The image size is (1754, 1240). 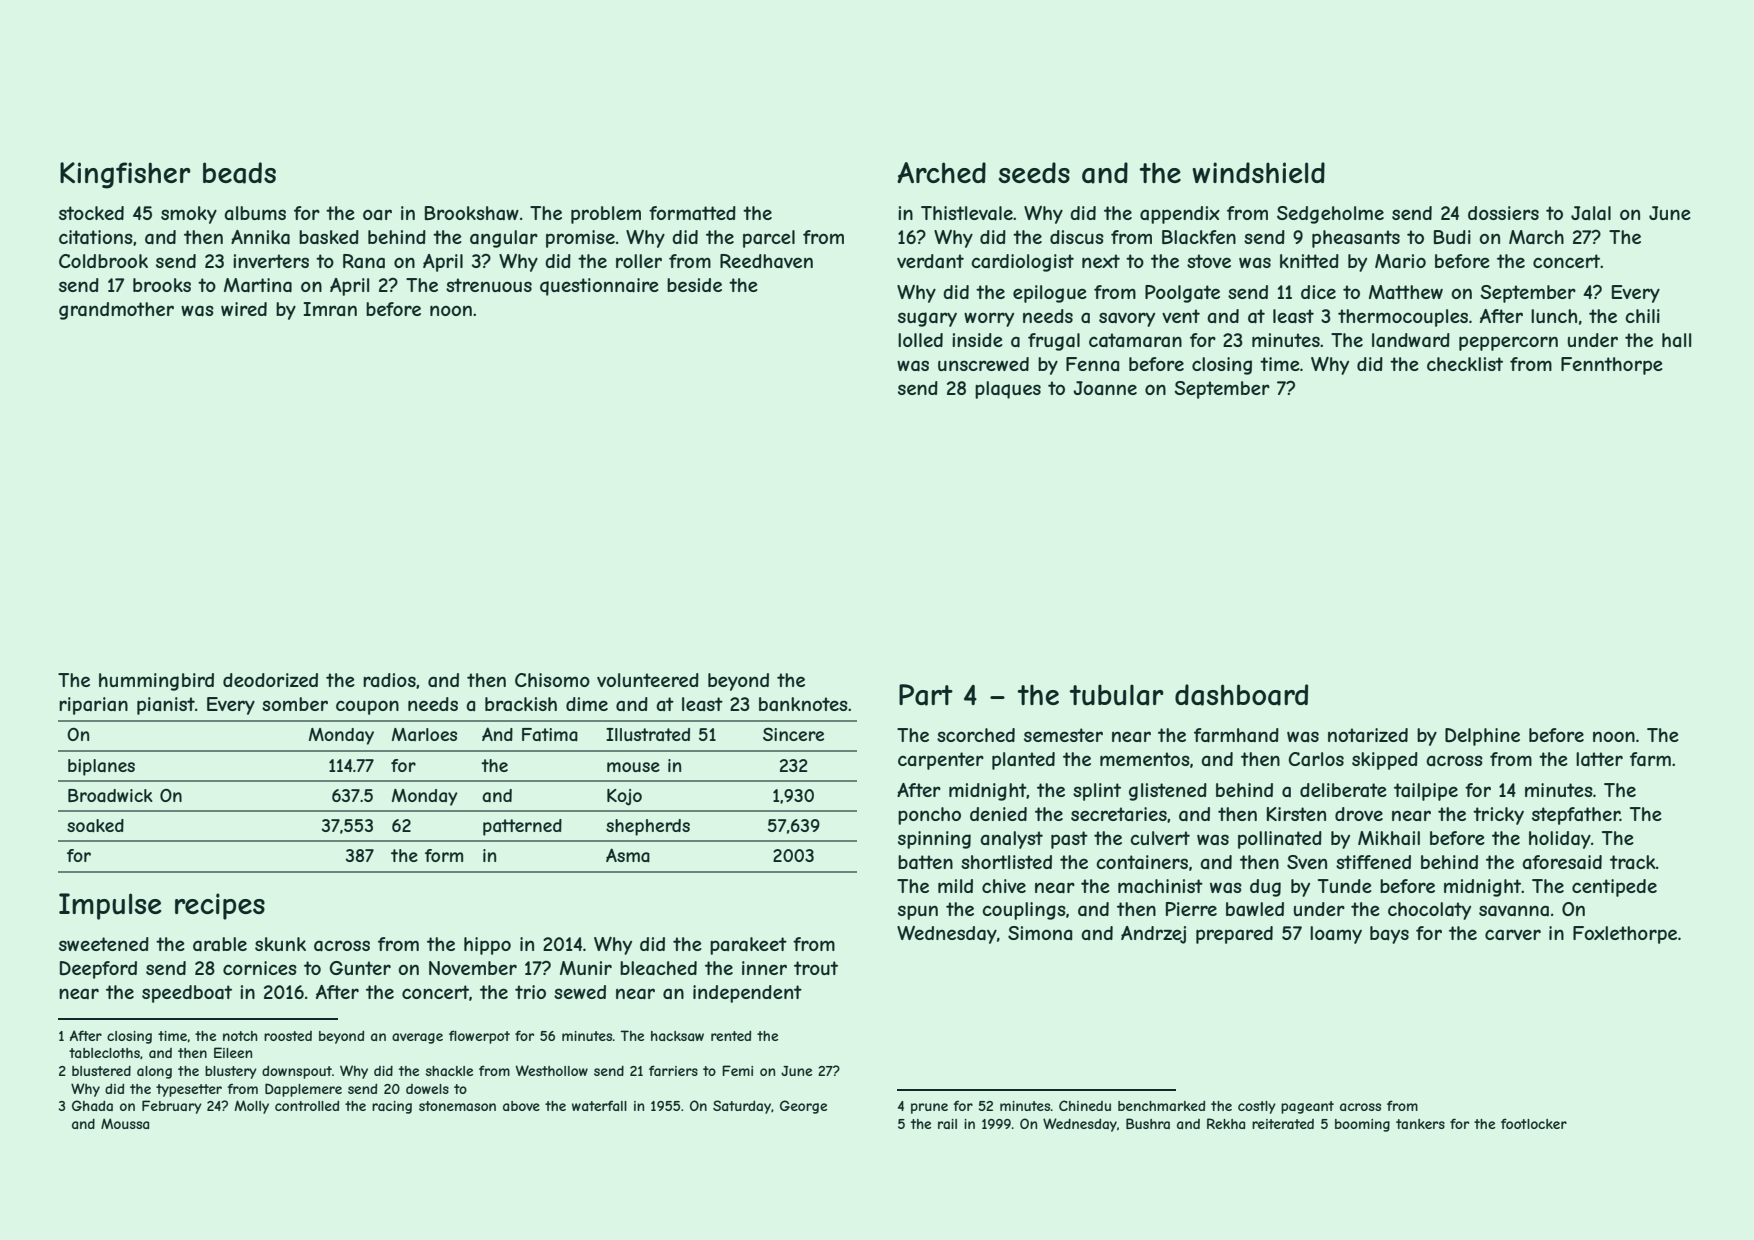 I want to click on tankers, so click(x=1420, y=1124).
